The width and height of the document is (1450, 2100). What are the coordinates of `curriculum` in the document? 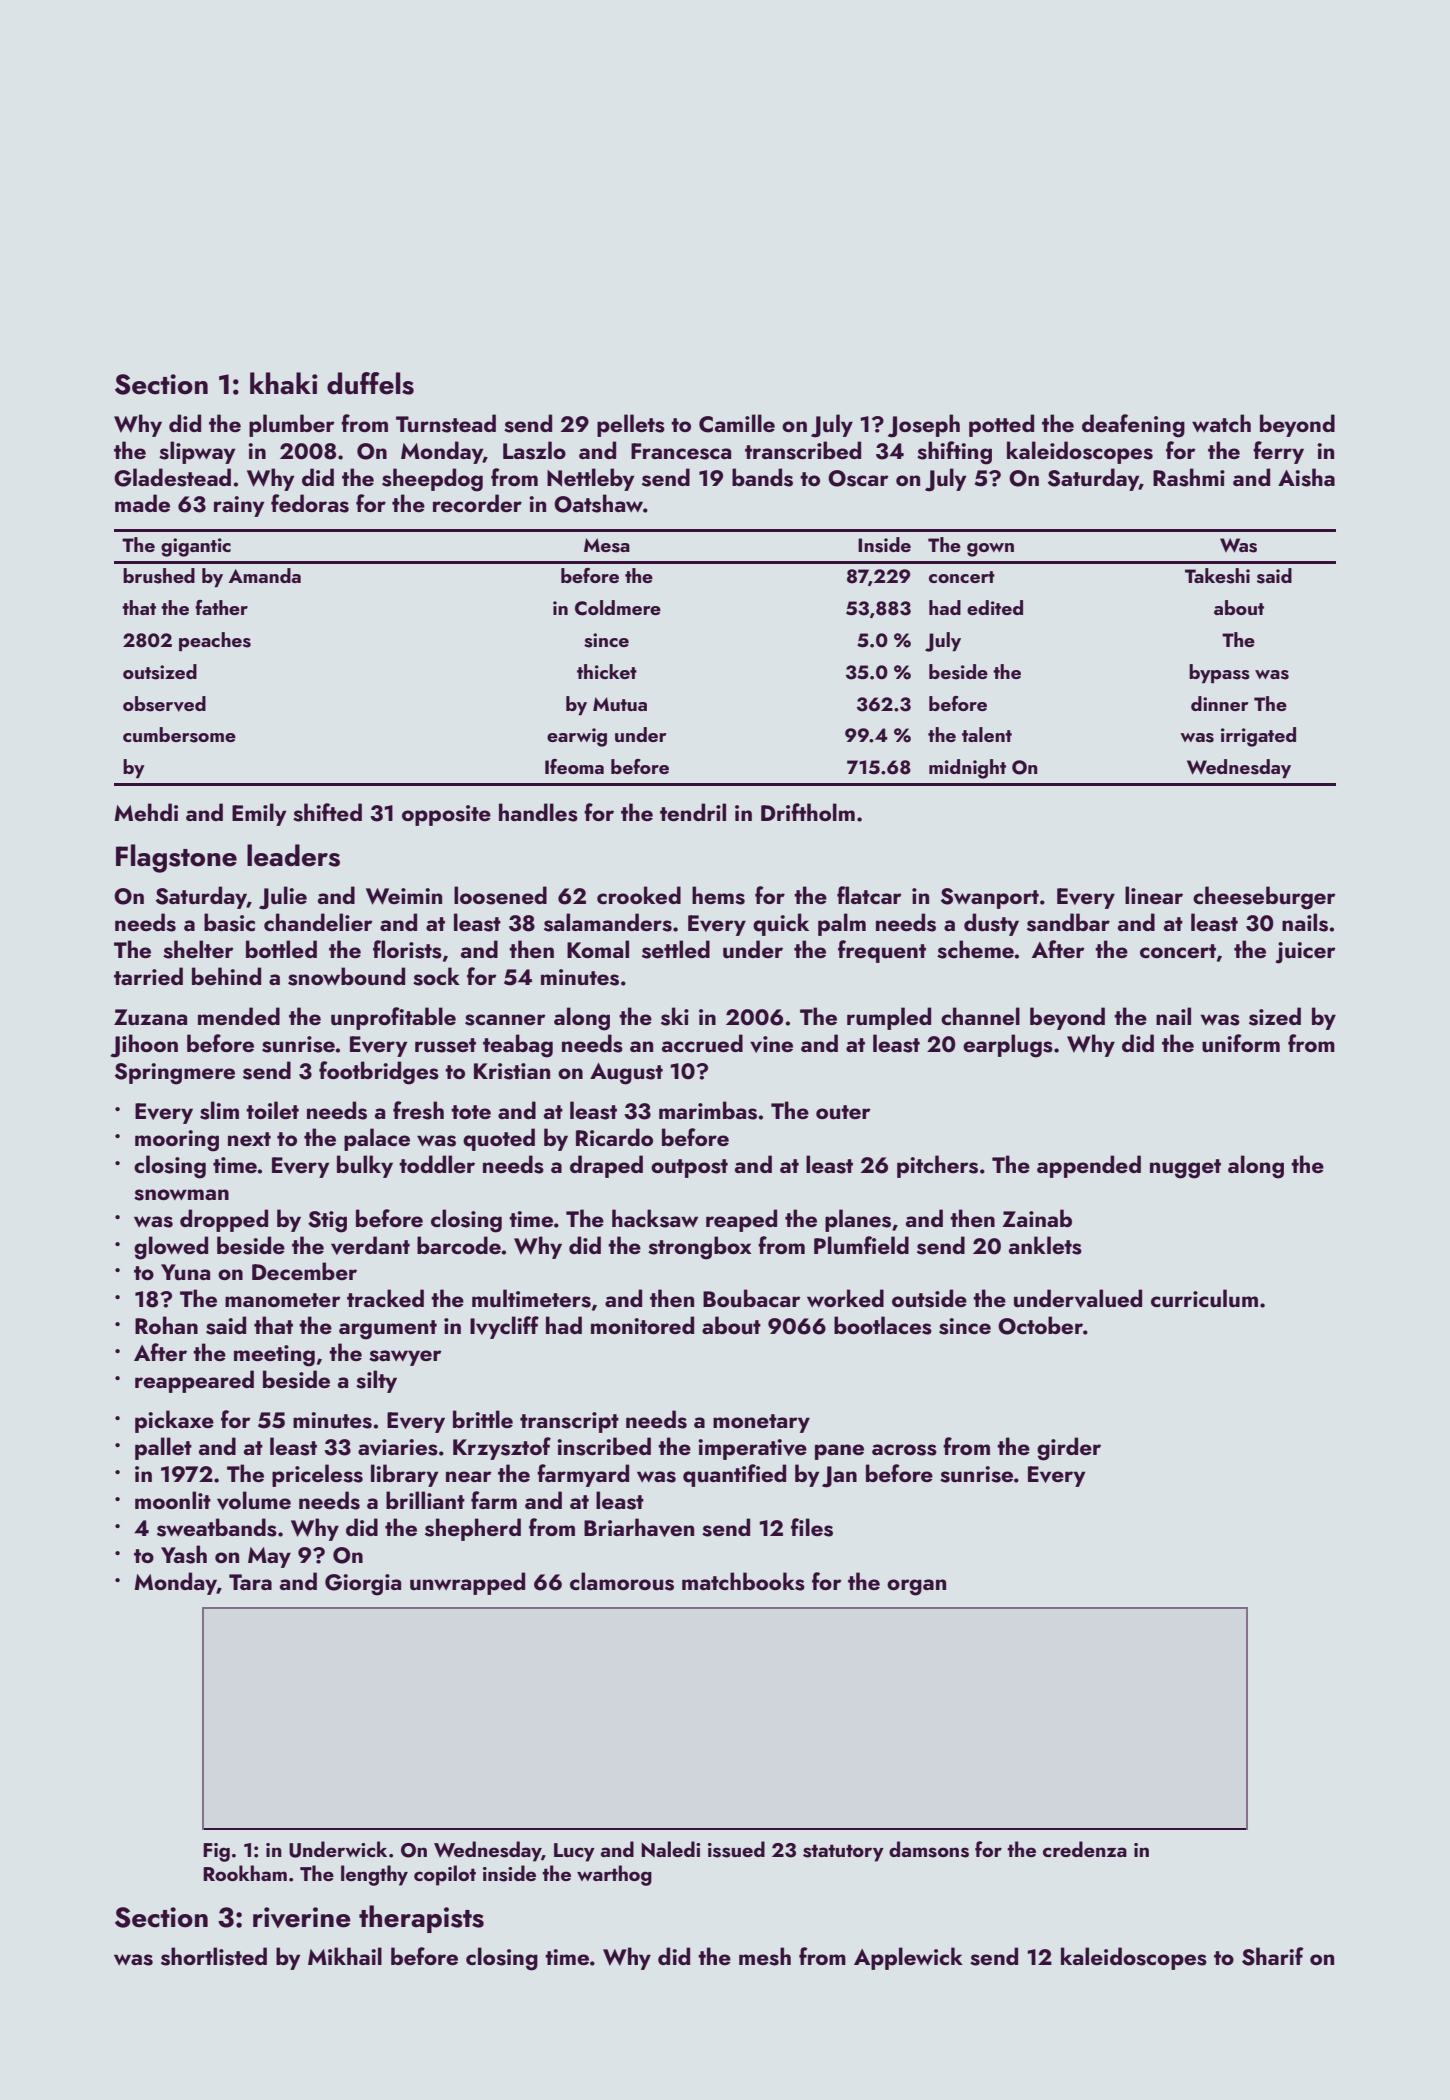 It's located at (1204, 1298).
